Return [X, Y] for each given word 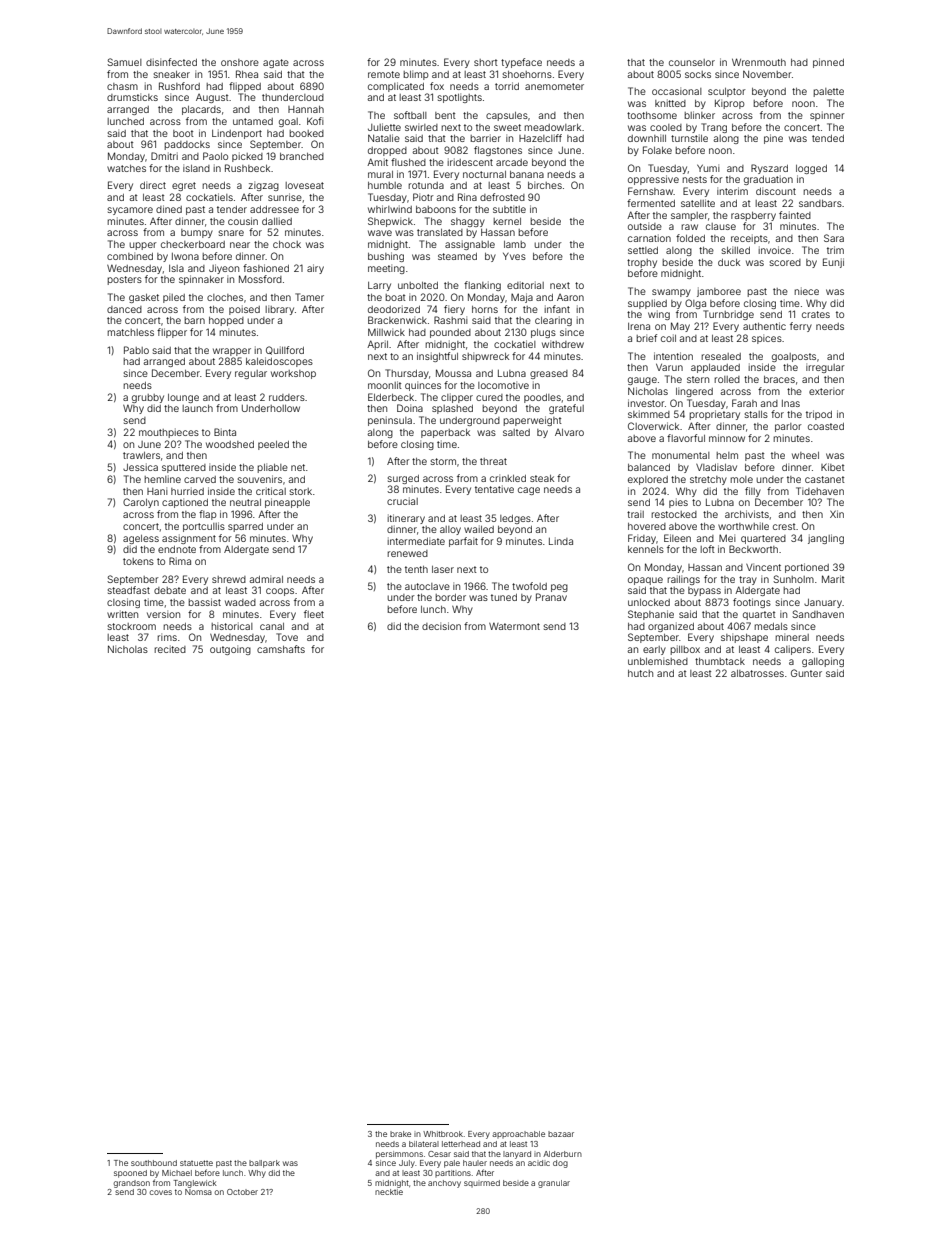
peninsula [390, 421]
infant [557, 309]
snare [231, 233]
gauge [642, 381]
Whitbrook [443, 1134]
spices [767, 340]
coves [160, 1192]
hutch [640, 673]
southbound [154, 1163]
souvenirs [260, 479]
